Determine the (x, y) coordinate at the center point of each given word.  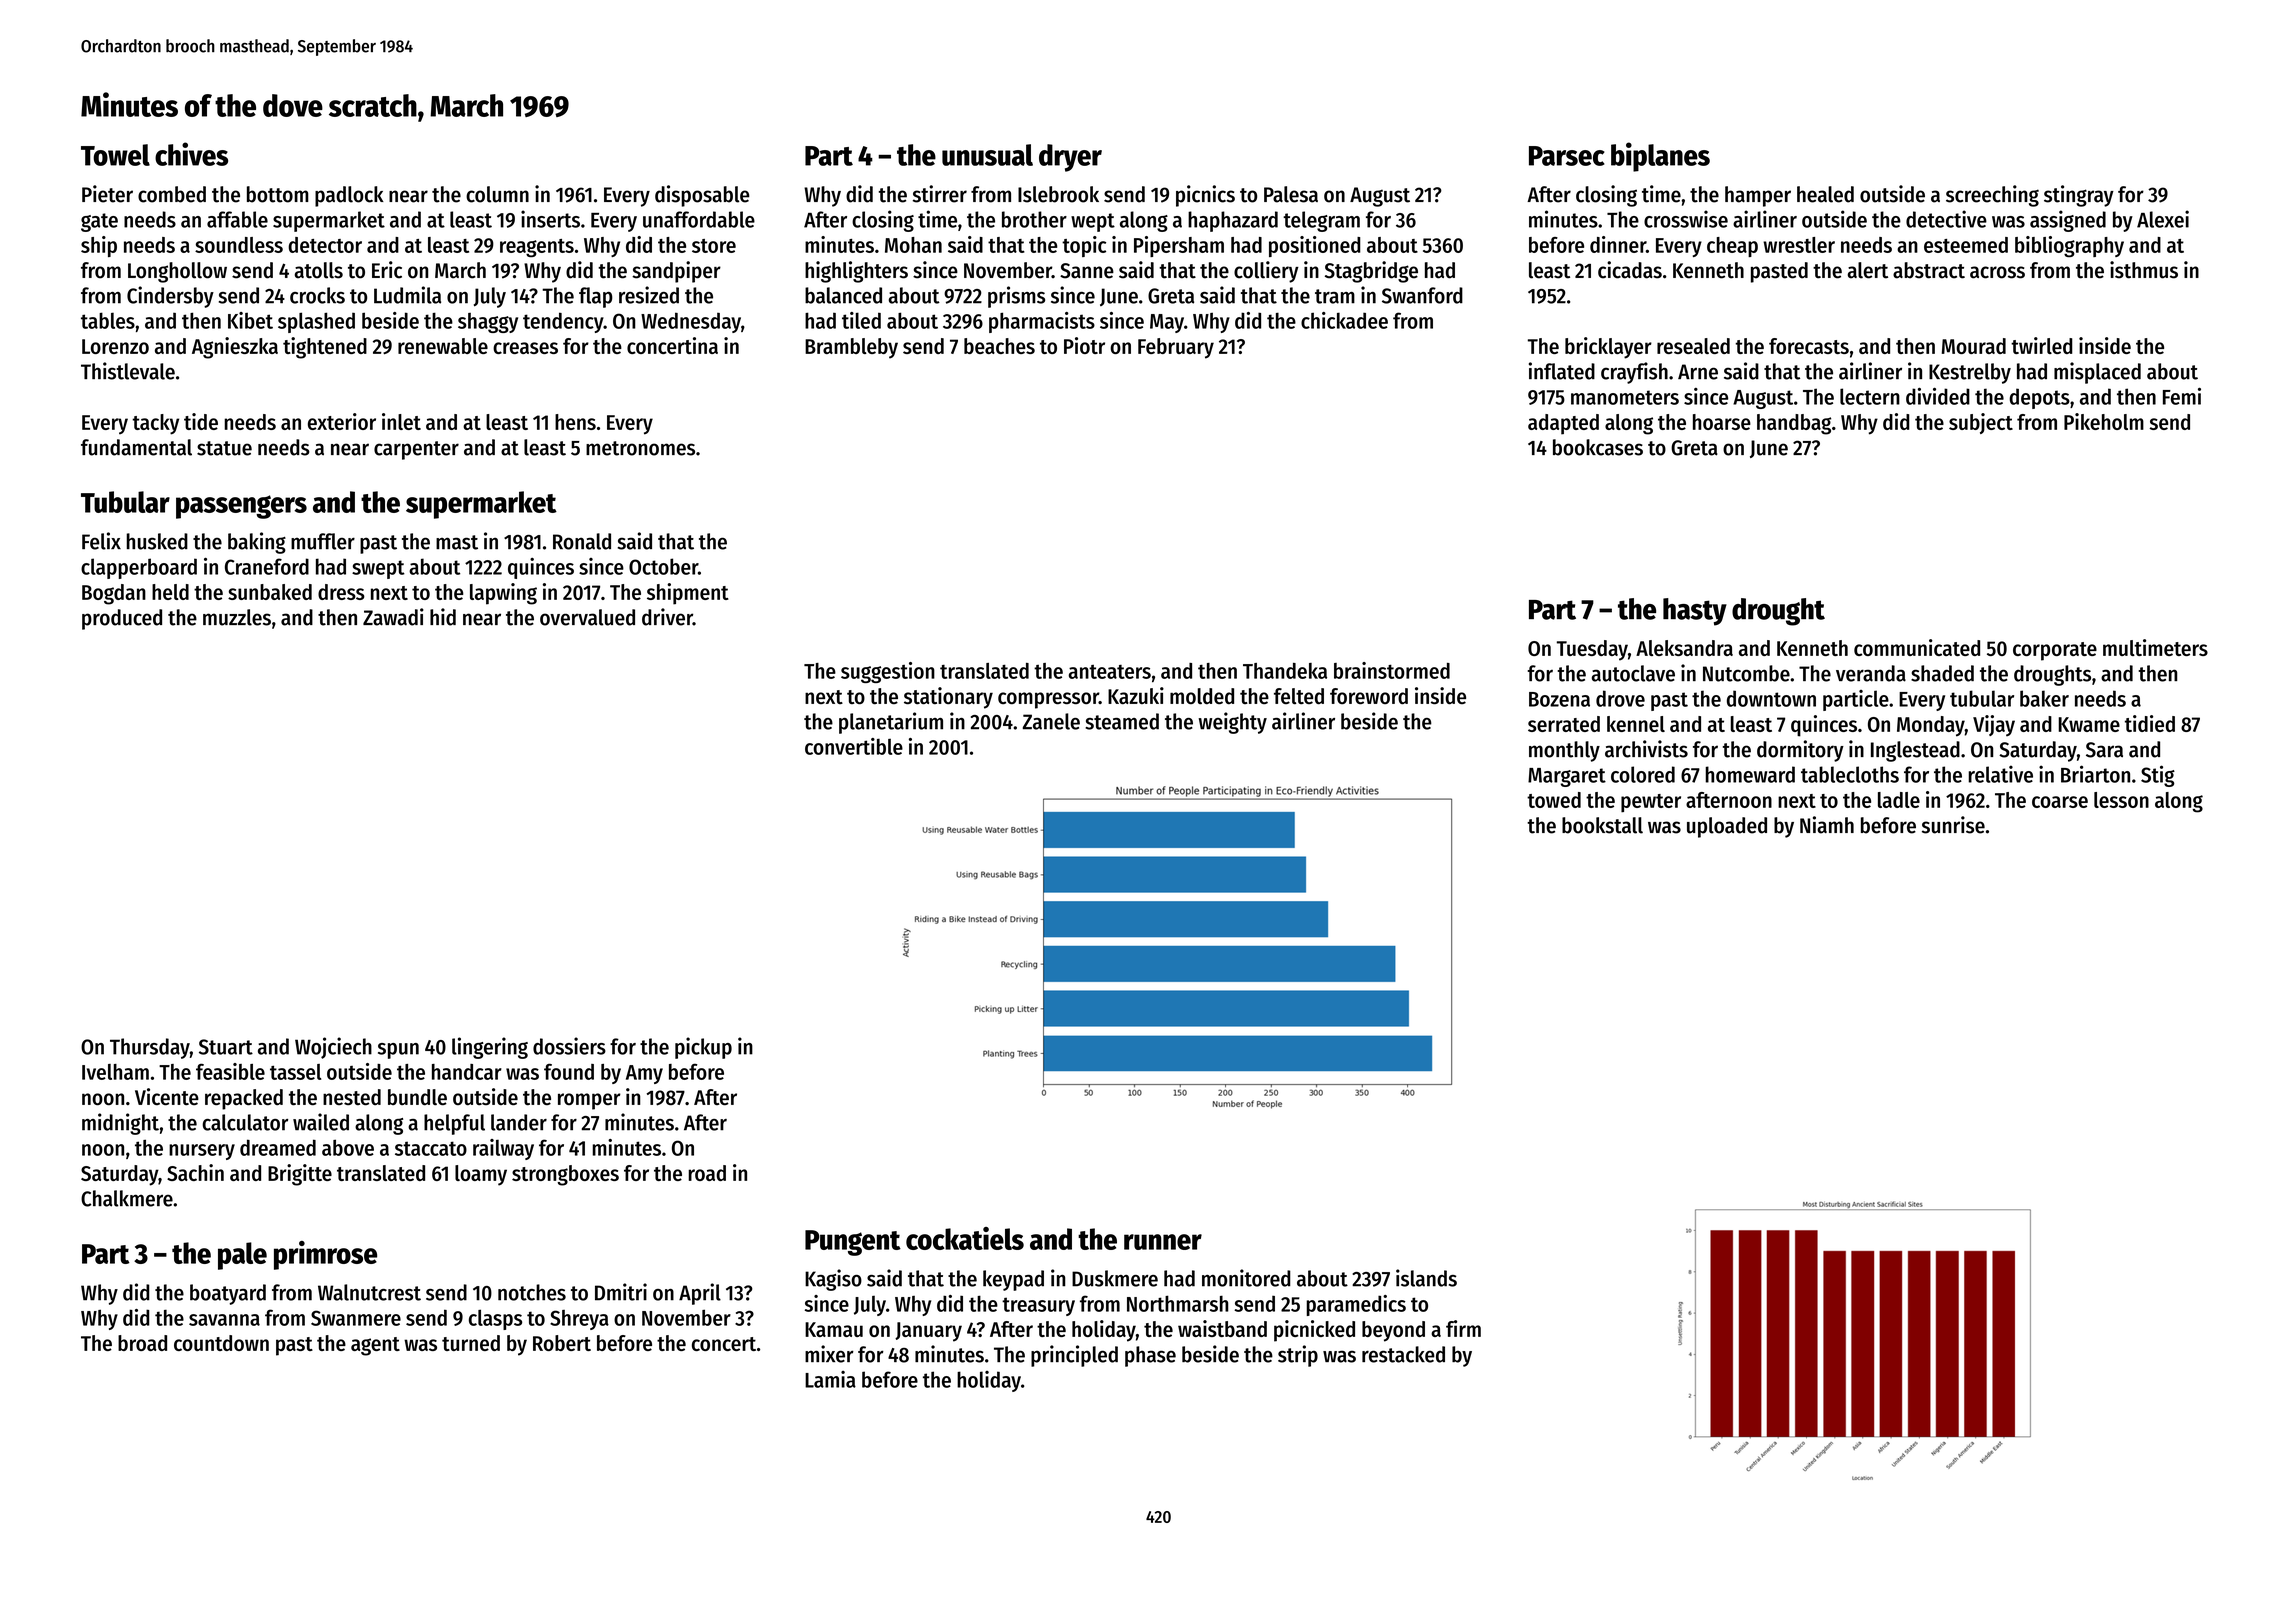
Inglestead (1915, 751)
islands (1426, 1278)
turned (471, 1343)
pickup (703, 1048)
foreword (1369, 696)
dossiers (569, 1046)
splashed (316, 322)
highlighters (856, 272)
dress (341, 592)
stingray (2079, 196)
